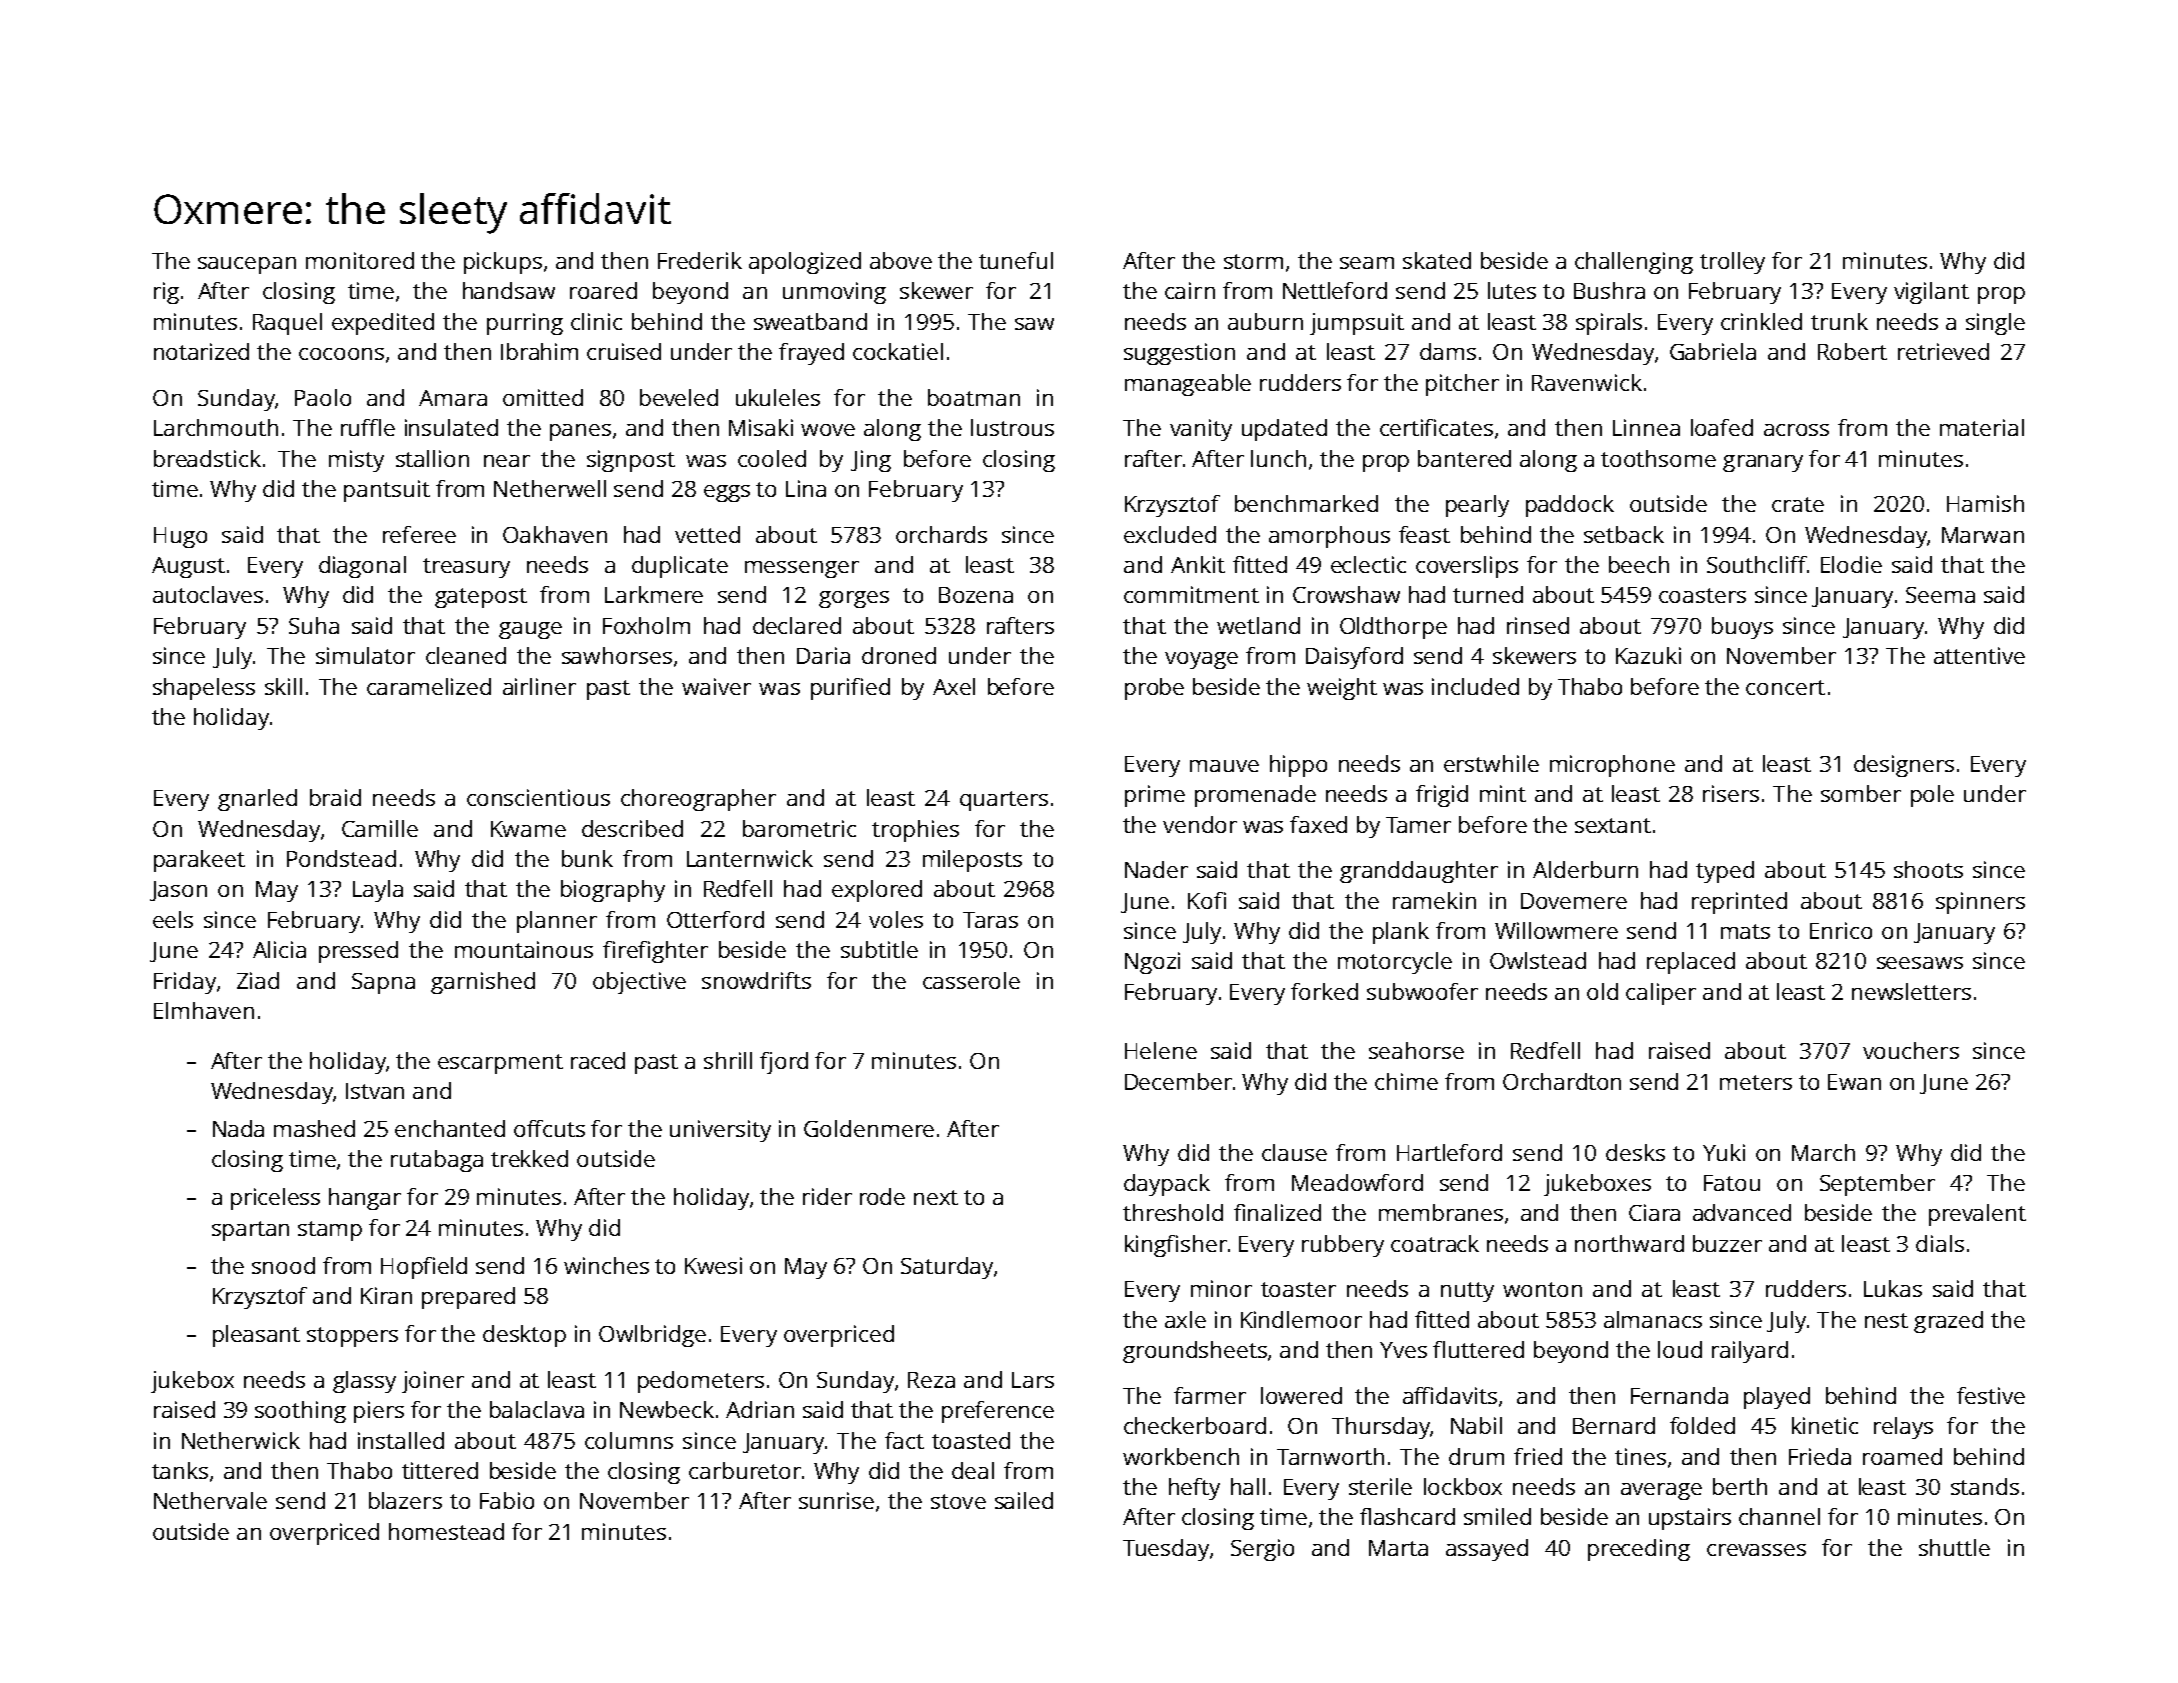 The height and width of the document is (1683, 2178). What do you see at coordinates (606, 1265) in the document?
I see `winches` at bounding box center [606, 1265].
